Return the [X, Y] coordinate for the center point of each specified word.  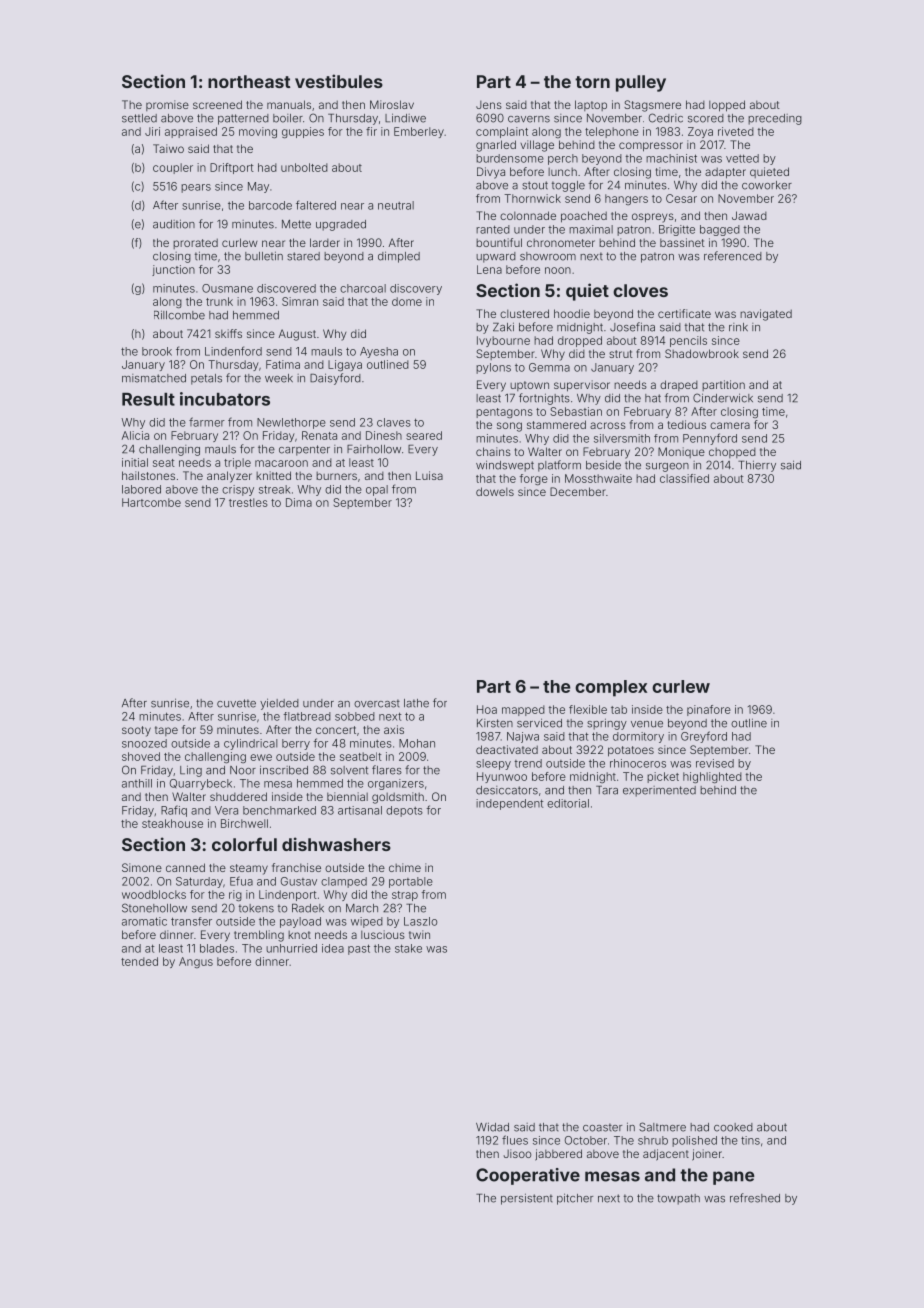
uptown [529, 386]
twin [419, 934]
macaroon [281, 463]
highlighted [712, 777]
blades [217, 948]
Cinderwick [723, 398]
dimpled [399, 257]
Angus [196, 962]
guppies [303, 132]
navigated [766, 315]
